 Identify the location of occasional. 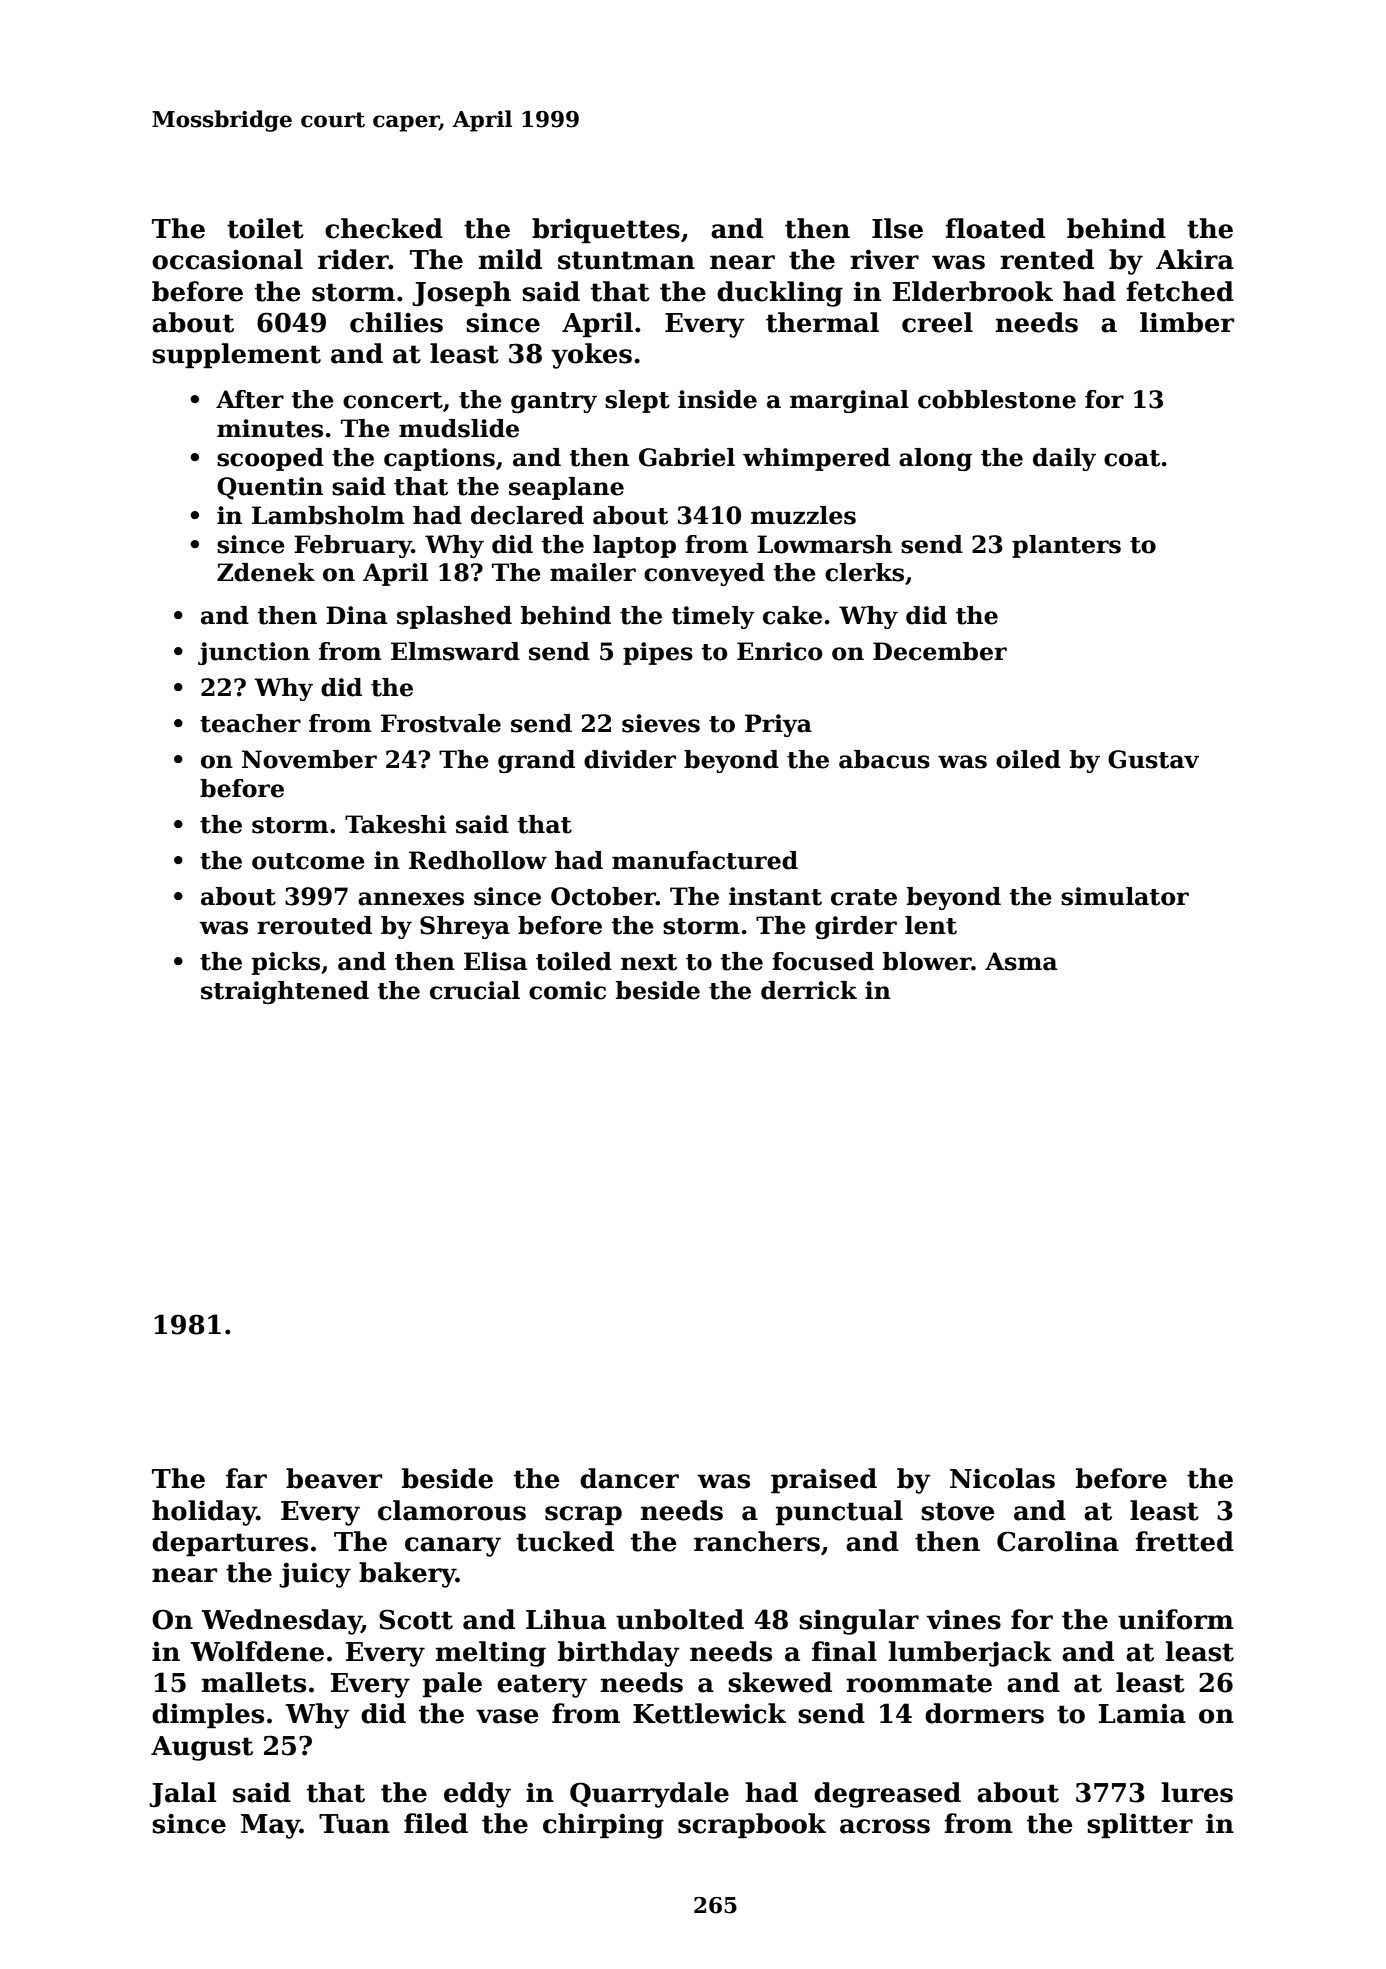
(227, 259).
